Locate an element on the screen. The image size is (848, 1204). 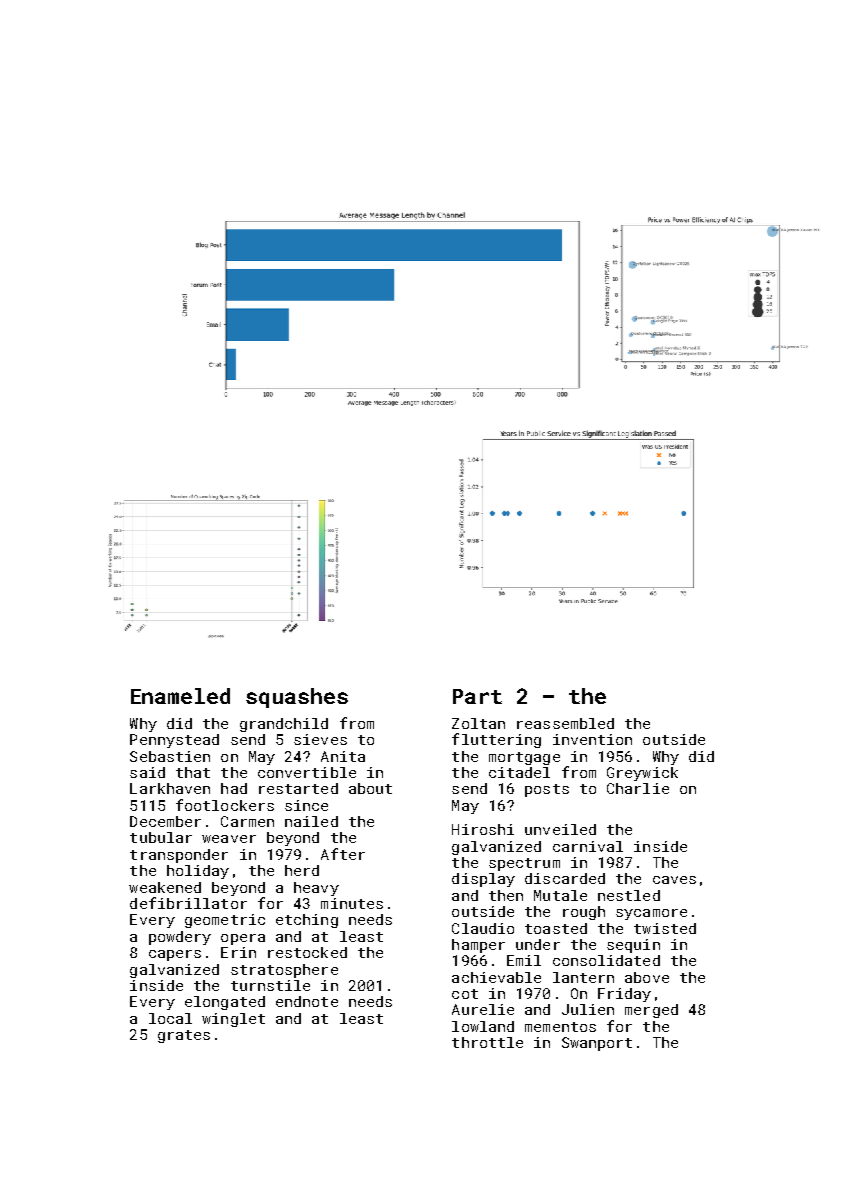
Swanport is located at coordinates (597, 1044).
